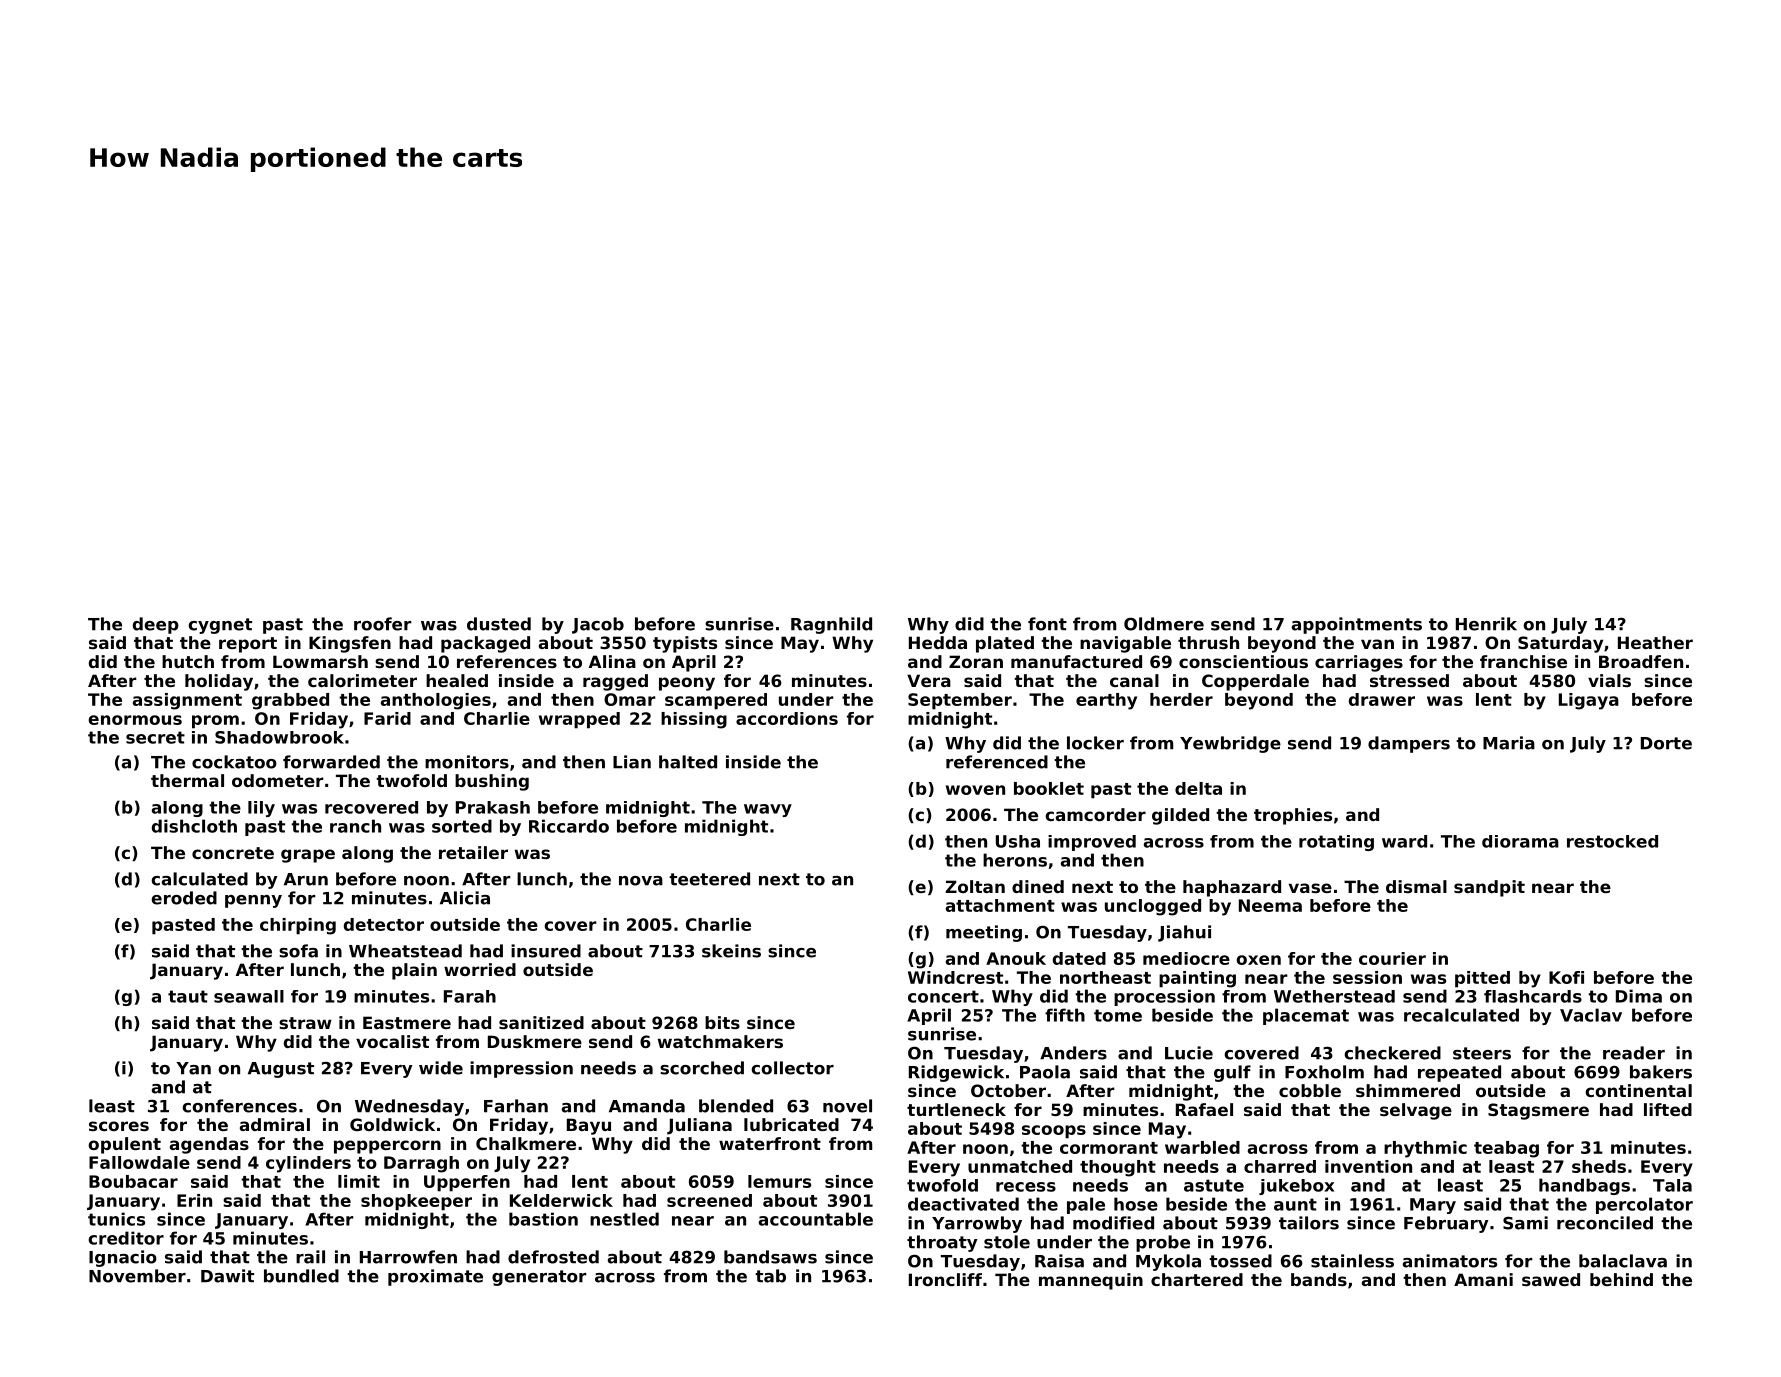 The image size is (1781, 1377). Describe the element at coordinates (387, 718) in the screenshot. I see `Farid` at that location.
